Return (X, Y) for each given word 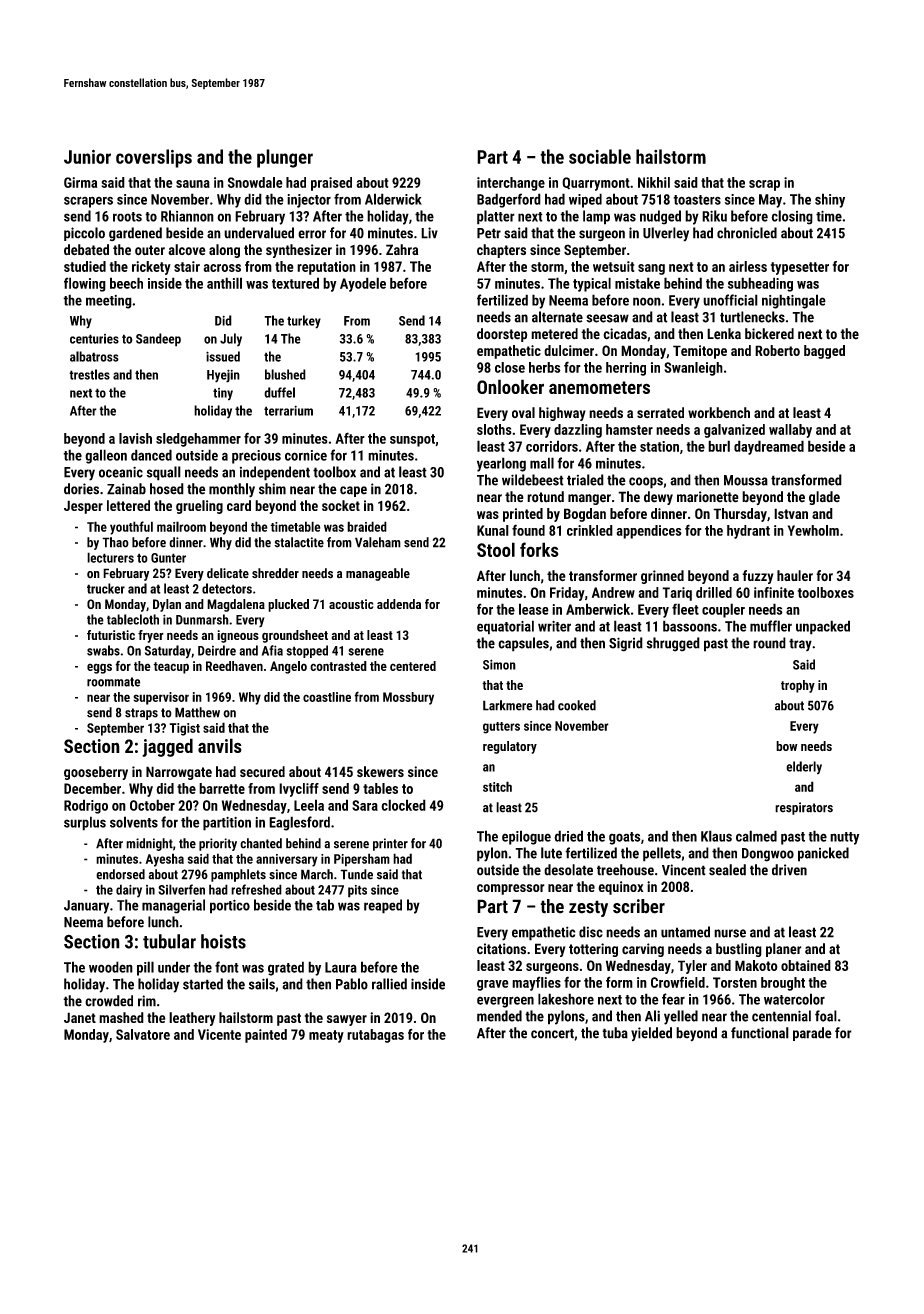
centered (413, 666)
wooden (111, 967)
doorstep (502, 335)
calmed (756, 836)
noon (647, 301)
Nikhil (654, 182)
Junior (87, 156)
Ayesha (164, 860)
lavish (135, 438)
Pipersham (362, 860)
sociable (600, 156)
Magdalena (236, 605)
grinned (662, 577)
